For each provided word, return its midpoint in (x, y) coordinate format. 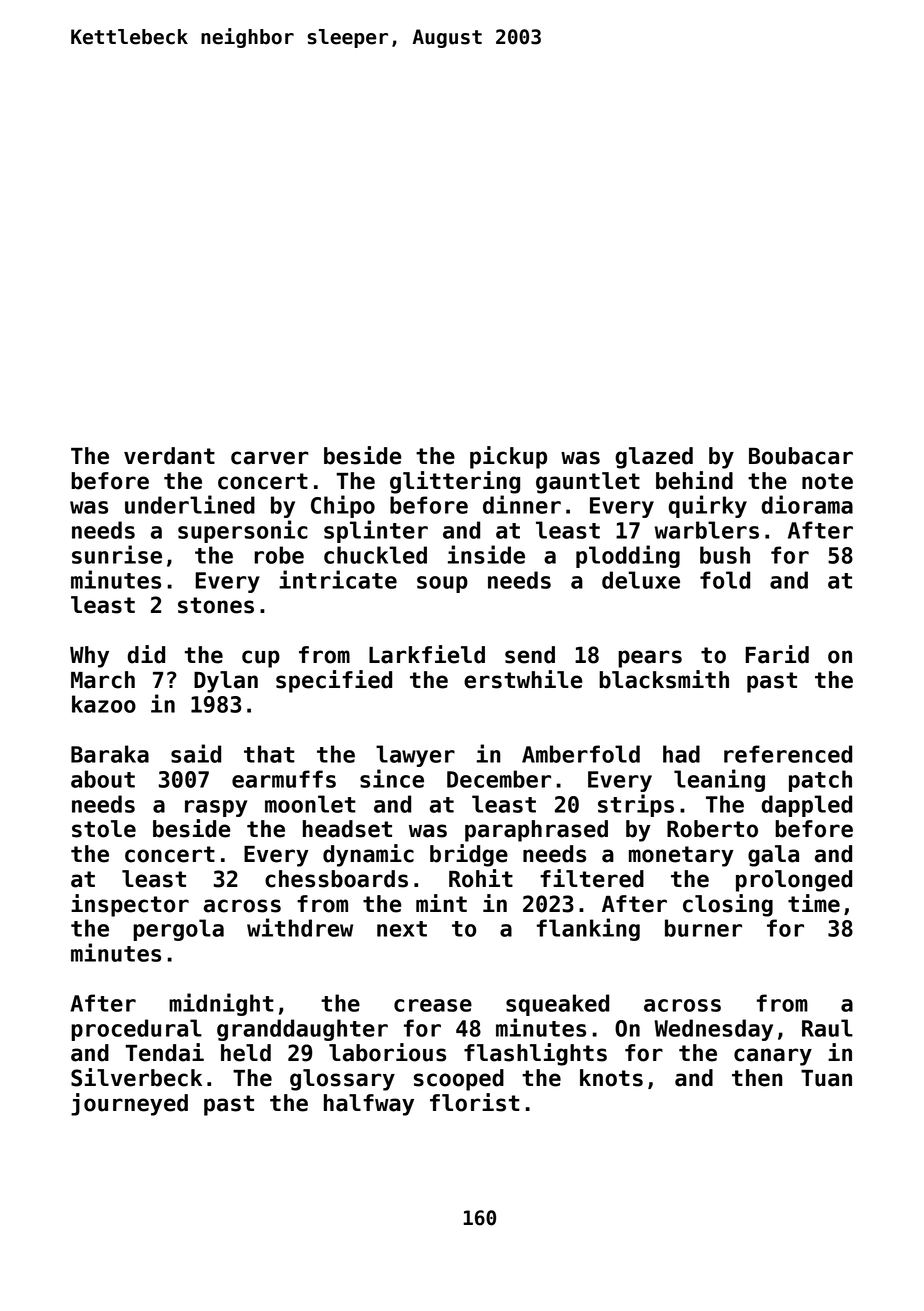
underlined (190, 504)
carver (270, 458)
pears (650, 659)
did (146, 654)
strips (636, 805)
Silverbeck (136, 1077)
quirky (708, 506)
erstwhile (523, 679)
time (814, 903)
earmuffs (284, 779)
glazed (654, 458)
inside (486, 554)
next (402, 929)
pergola (178, 930)
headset (347, 829)
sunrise (117, 554)
